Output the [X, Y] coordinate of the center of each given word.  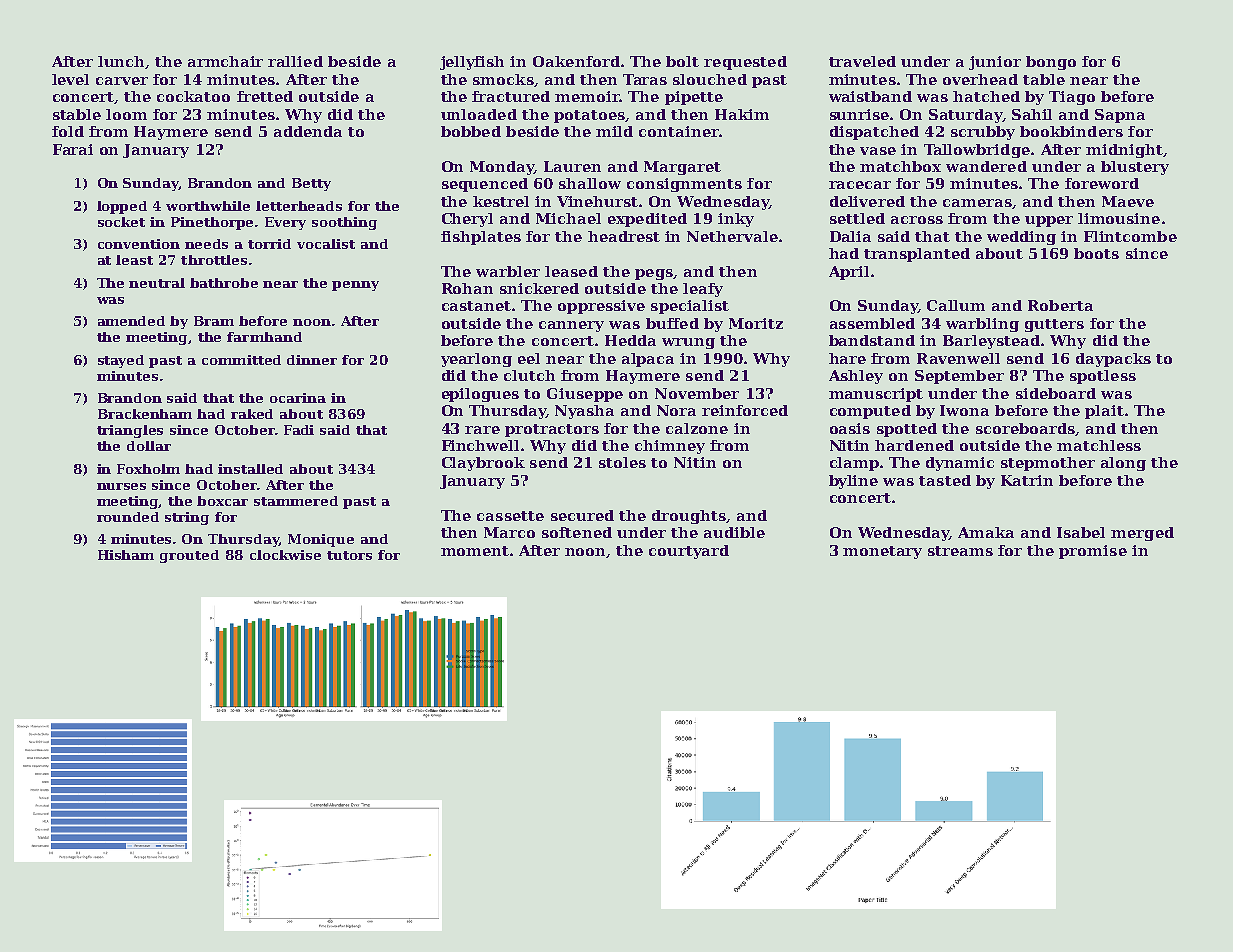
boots [1096, 253]
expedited [647, 220]
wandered [986, 166]
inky [736, 220]
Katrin [1027, 480]
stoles [622, 462]
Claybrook [483, 464]
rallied [295, 61]
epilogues [480, 395]
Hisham [126, 555]
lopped [122, 207]
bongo [1051, 63]
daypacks [1113, 360]
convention [139, 244]
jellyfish [472, 63]
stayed [121, 361]
